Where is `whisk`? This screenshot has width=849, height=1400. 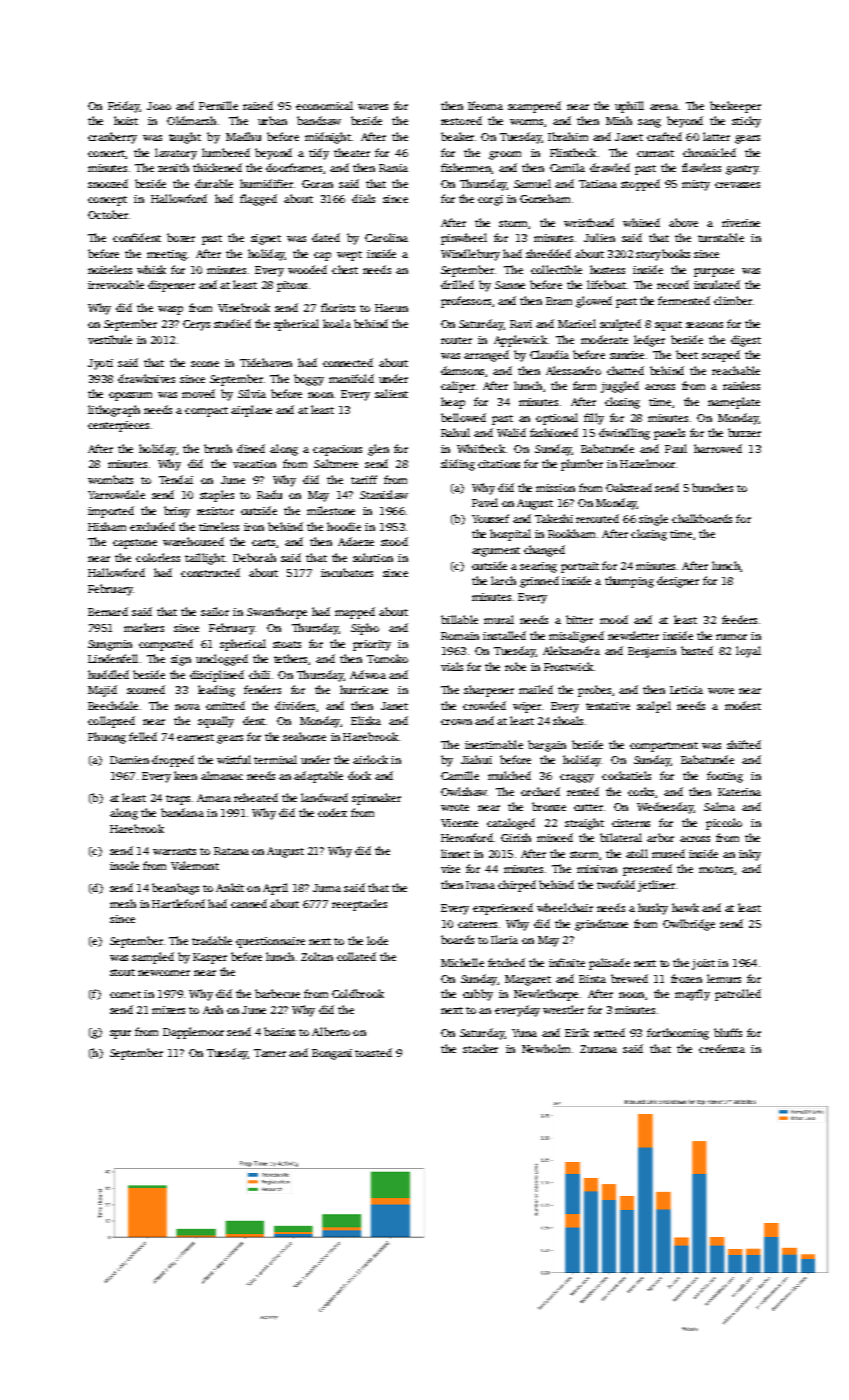
whisk is located at coordinates (151, 269).
